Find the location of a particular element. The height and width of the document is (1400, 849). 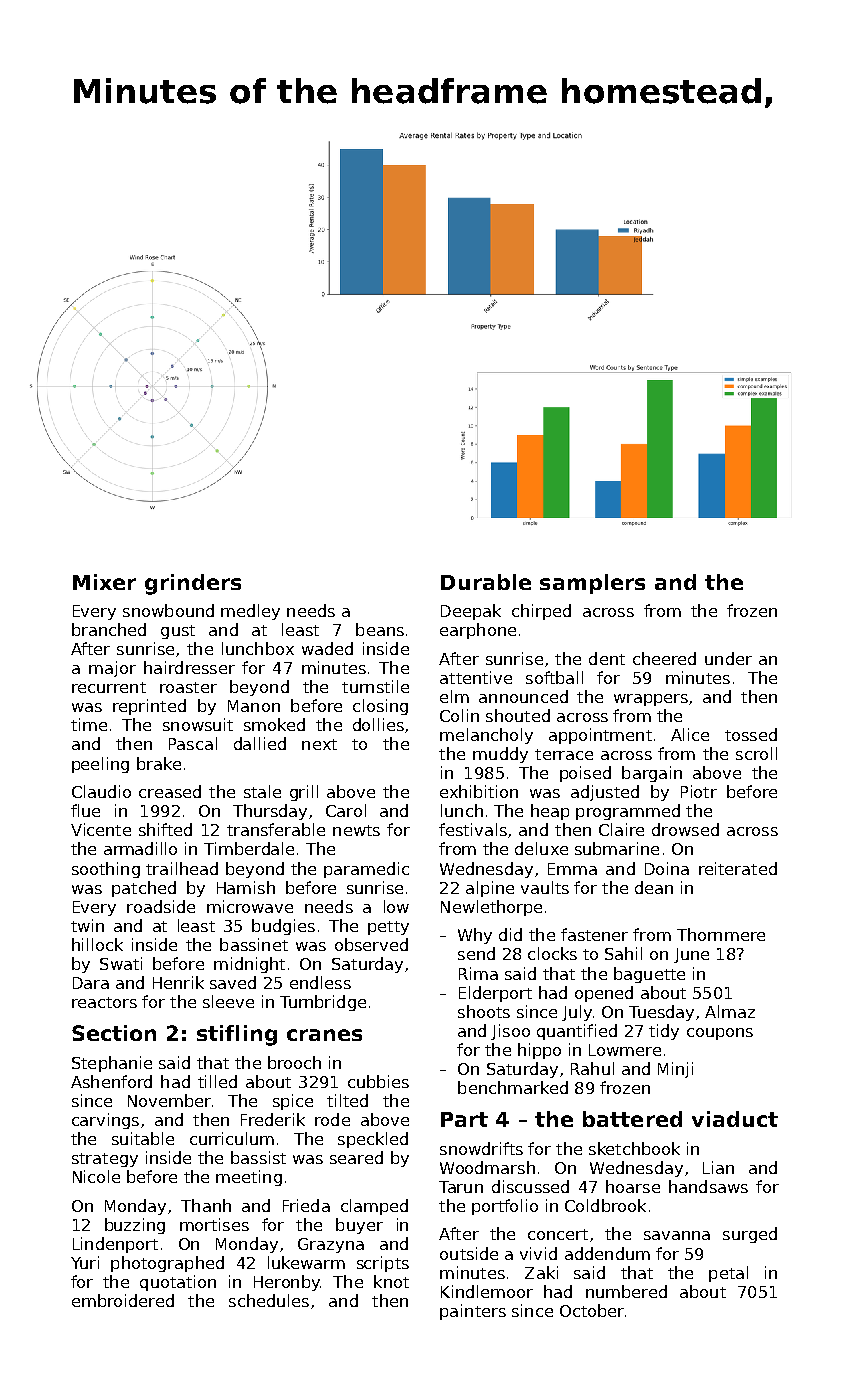

Section is located at coordinates (114, 1033).
